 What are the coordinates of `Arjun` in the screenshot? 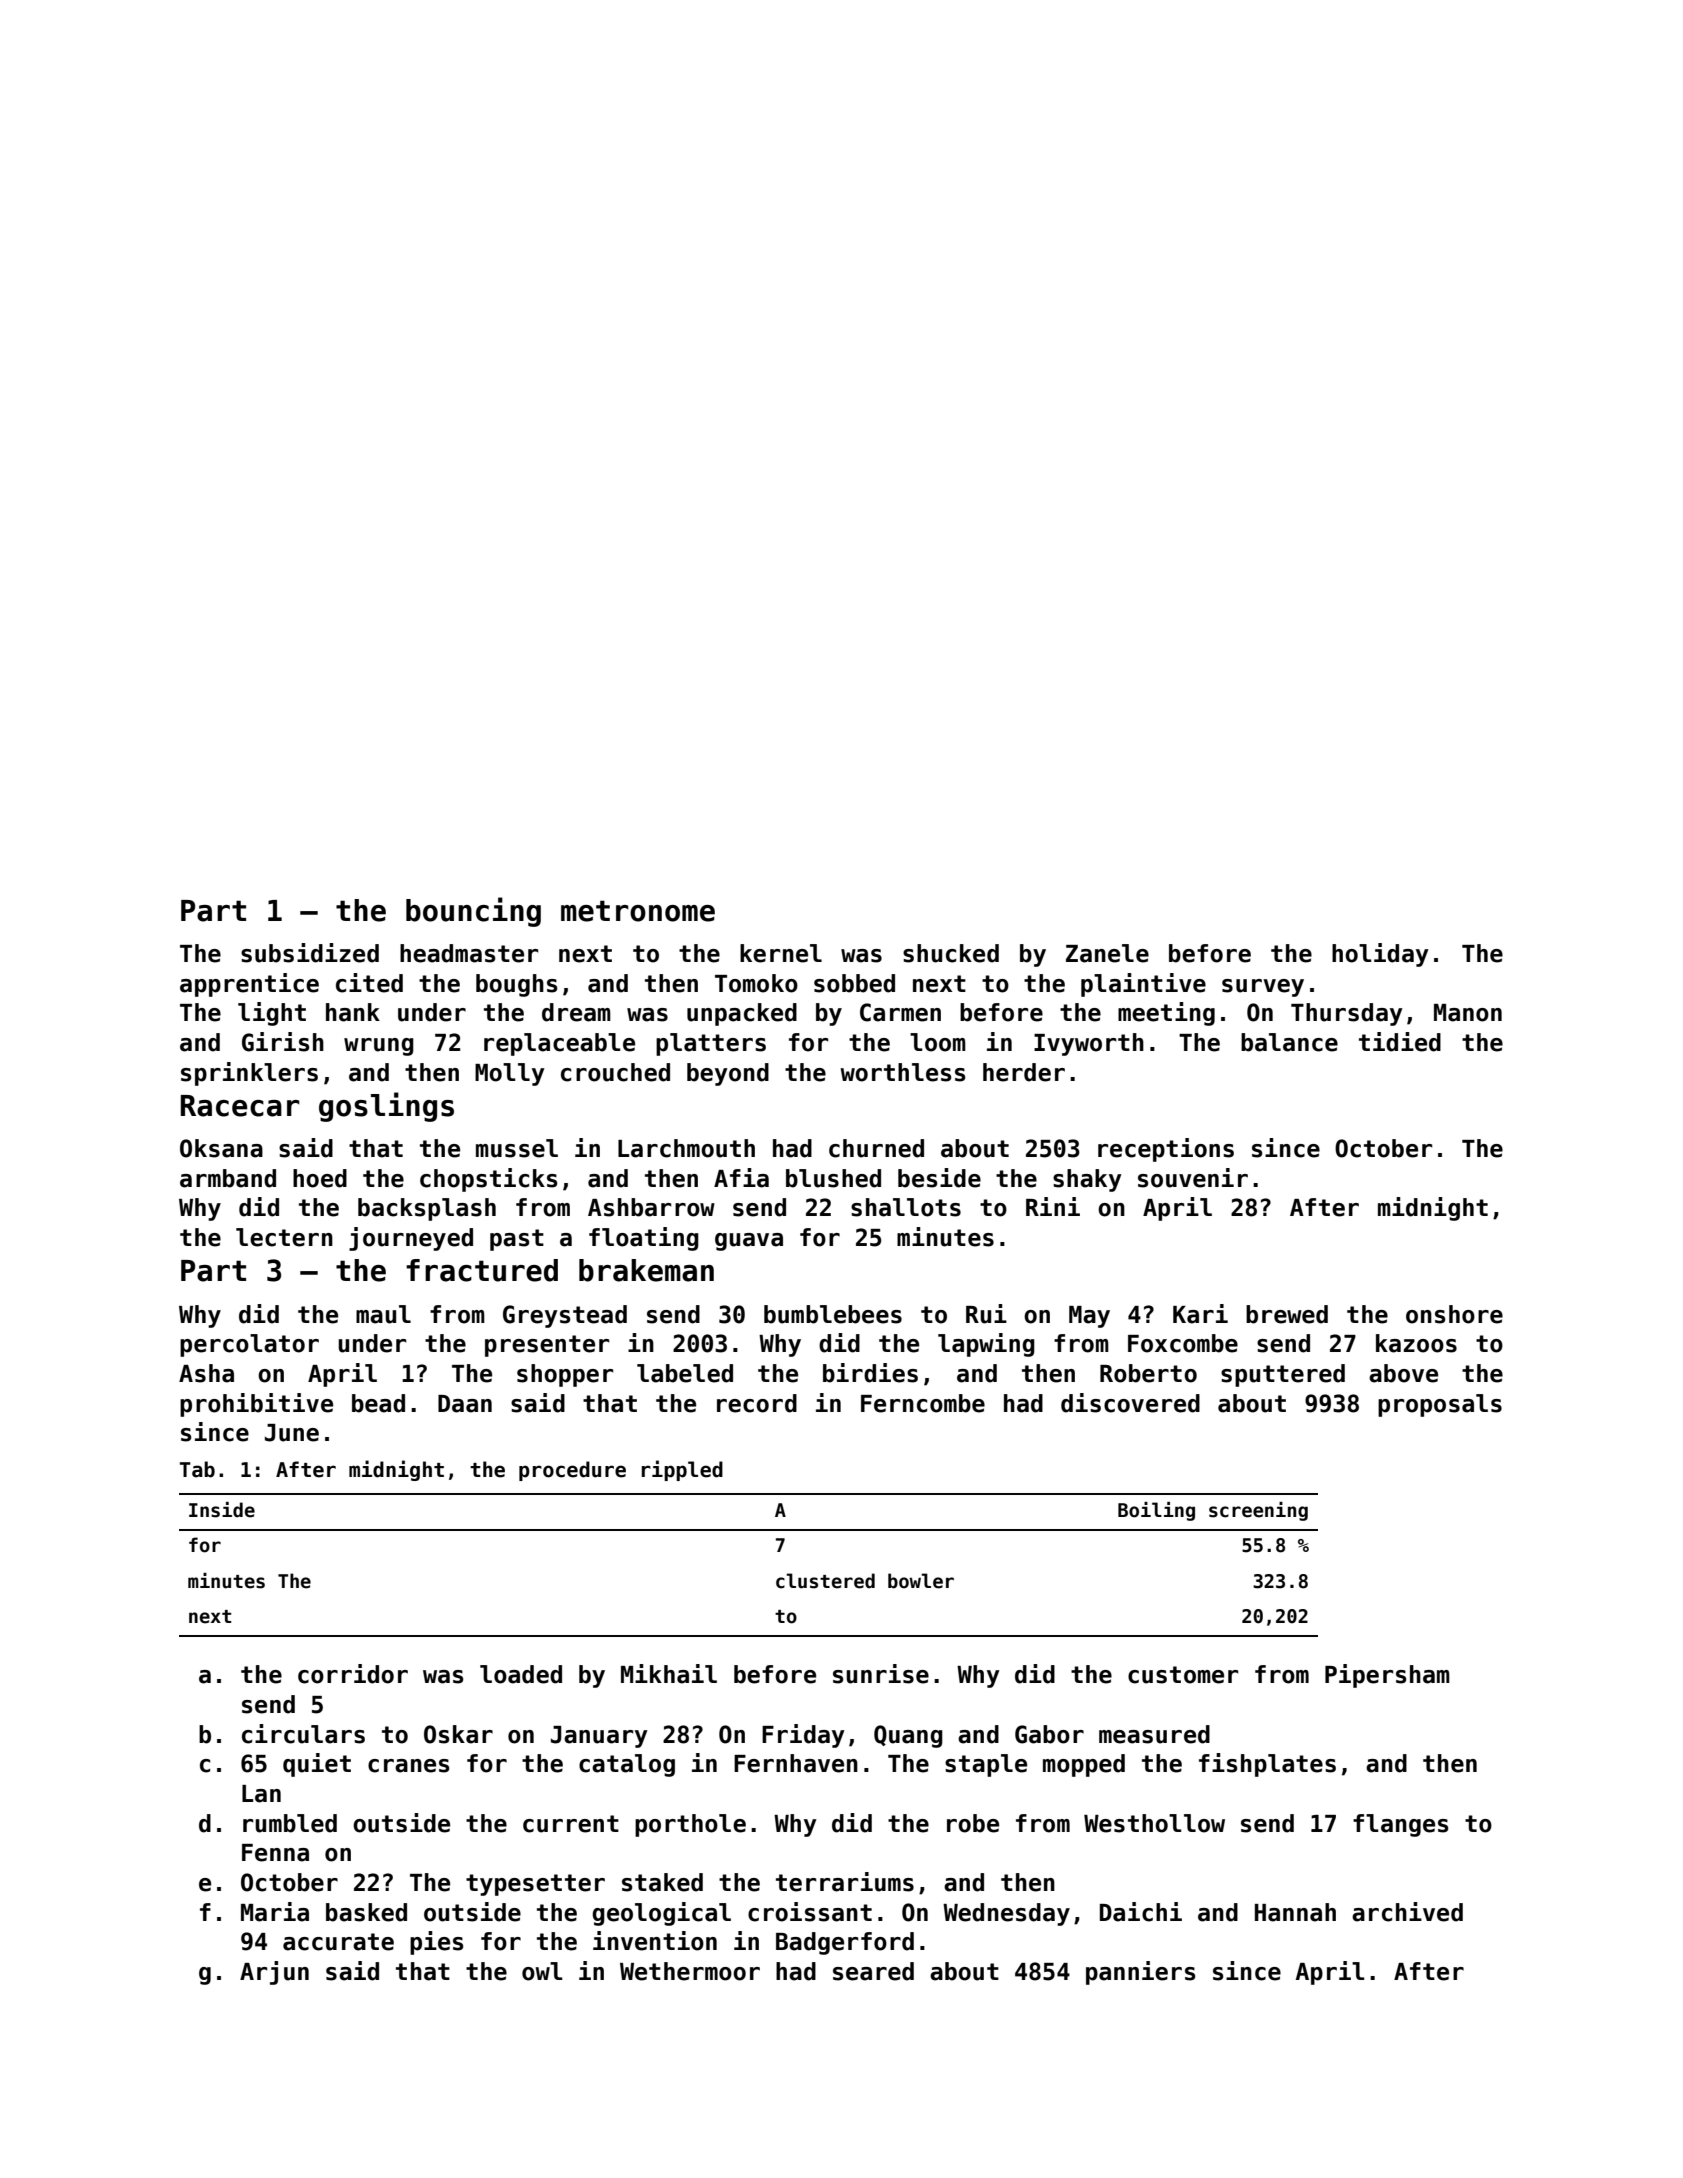 It's located at (274, 1973).
